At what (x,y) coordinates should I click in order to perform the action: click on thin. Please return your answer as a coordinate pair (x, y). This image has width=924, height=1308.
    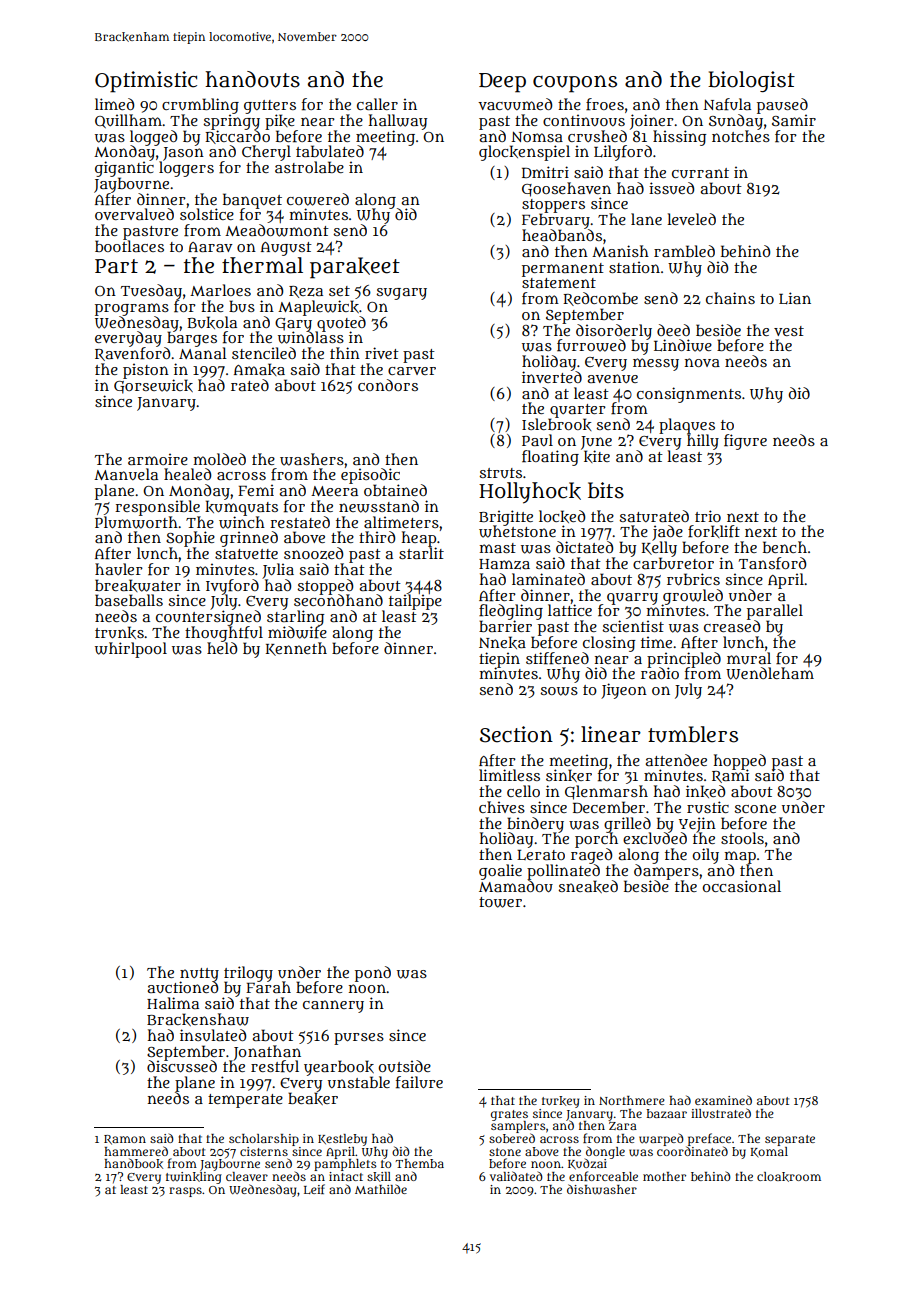
    Looking at the image, I should click on (345, 353).
